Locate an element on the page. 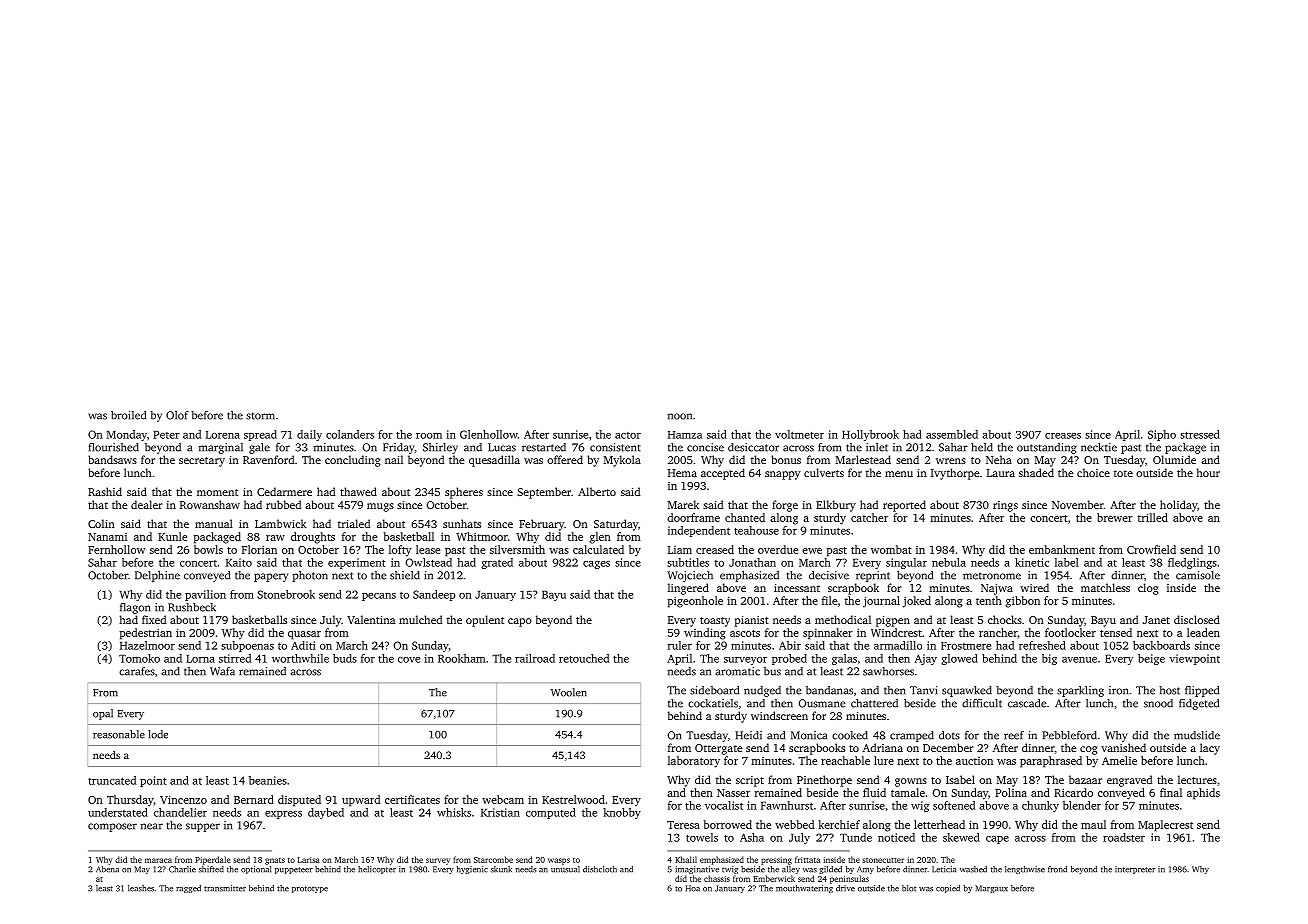  Monday is located at coordinates (127, 435).
